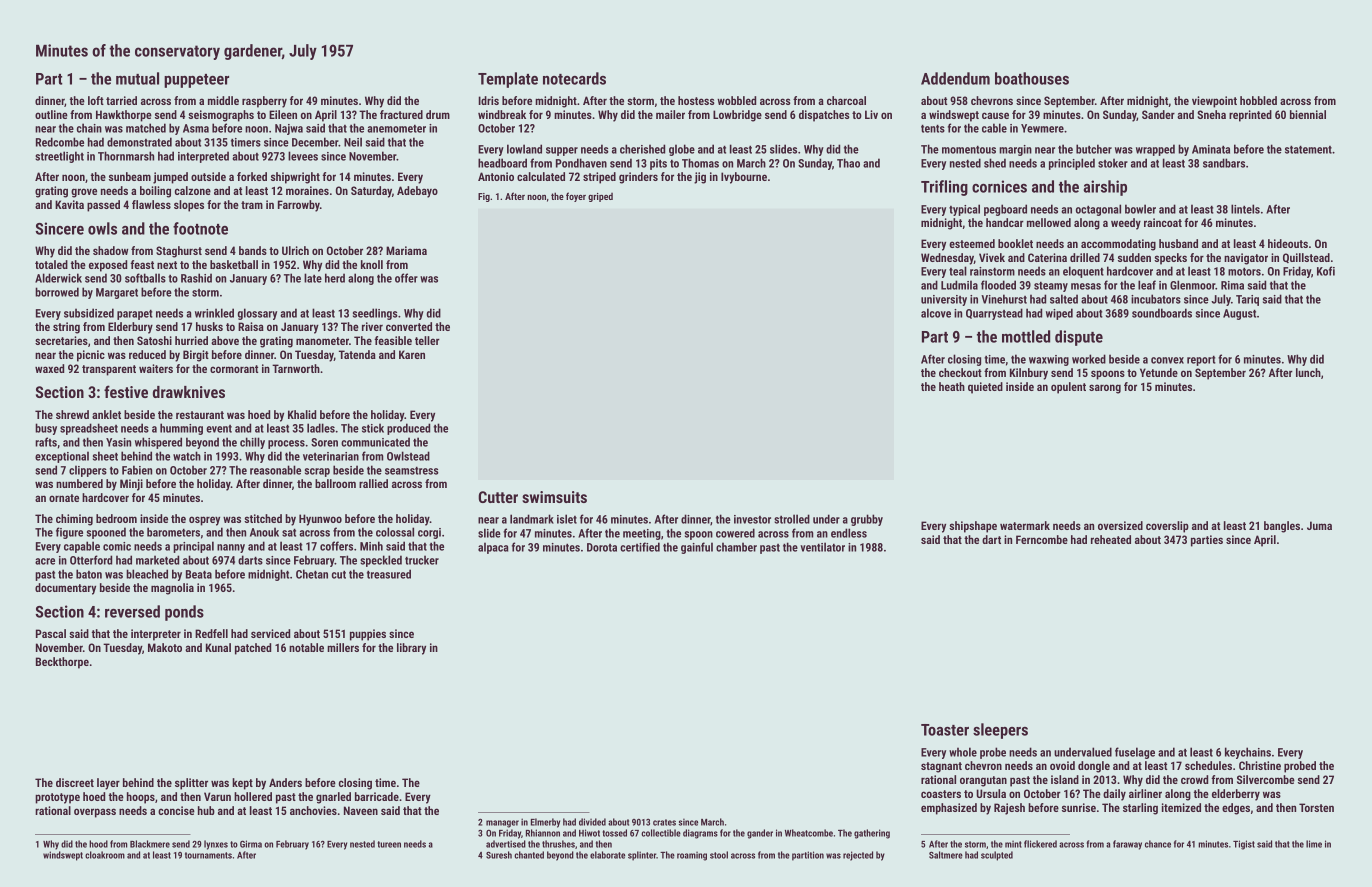  I want to click on anklet, so click(106, 414).
